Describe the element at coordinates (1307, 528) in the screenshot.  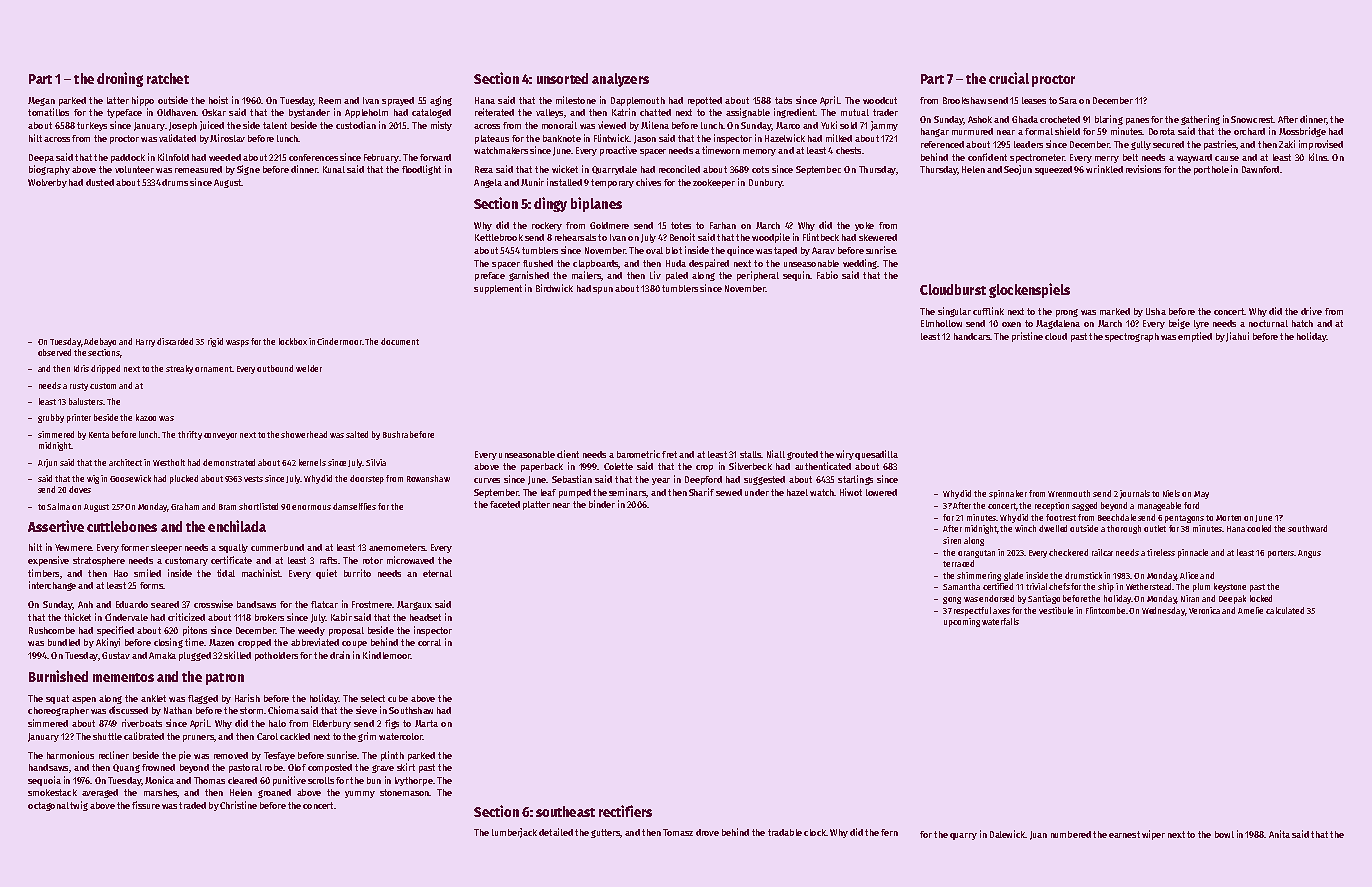
I see `southward` at that location.
